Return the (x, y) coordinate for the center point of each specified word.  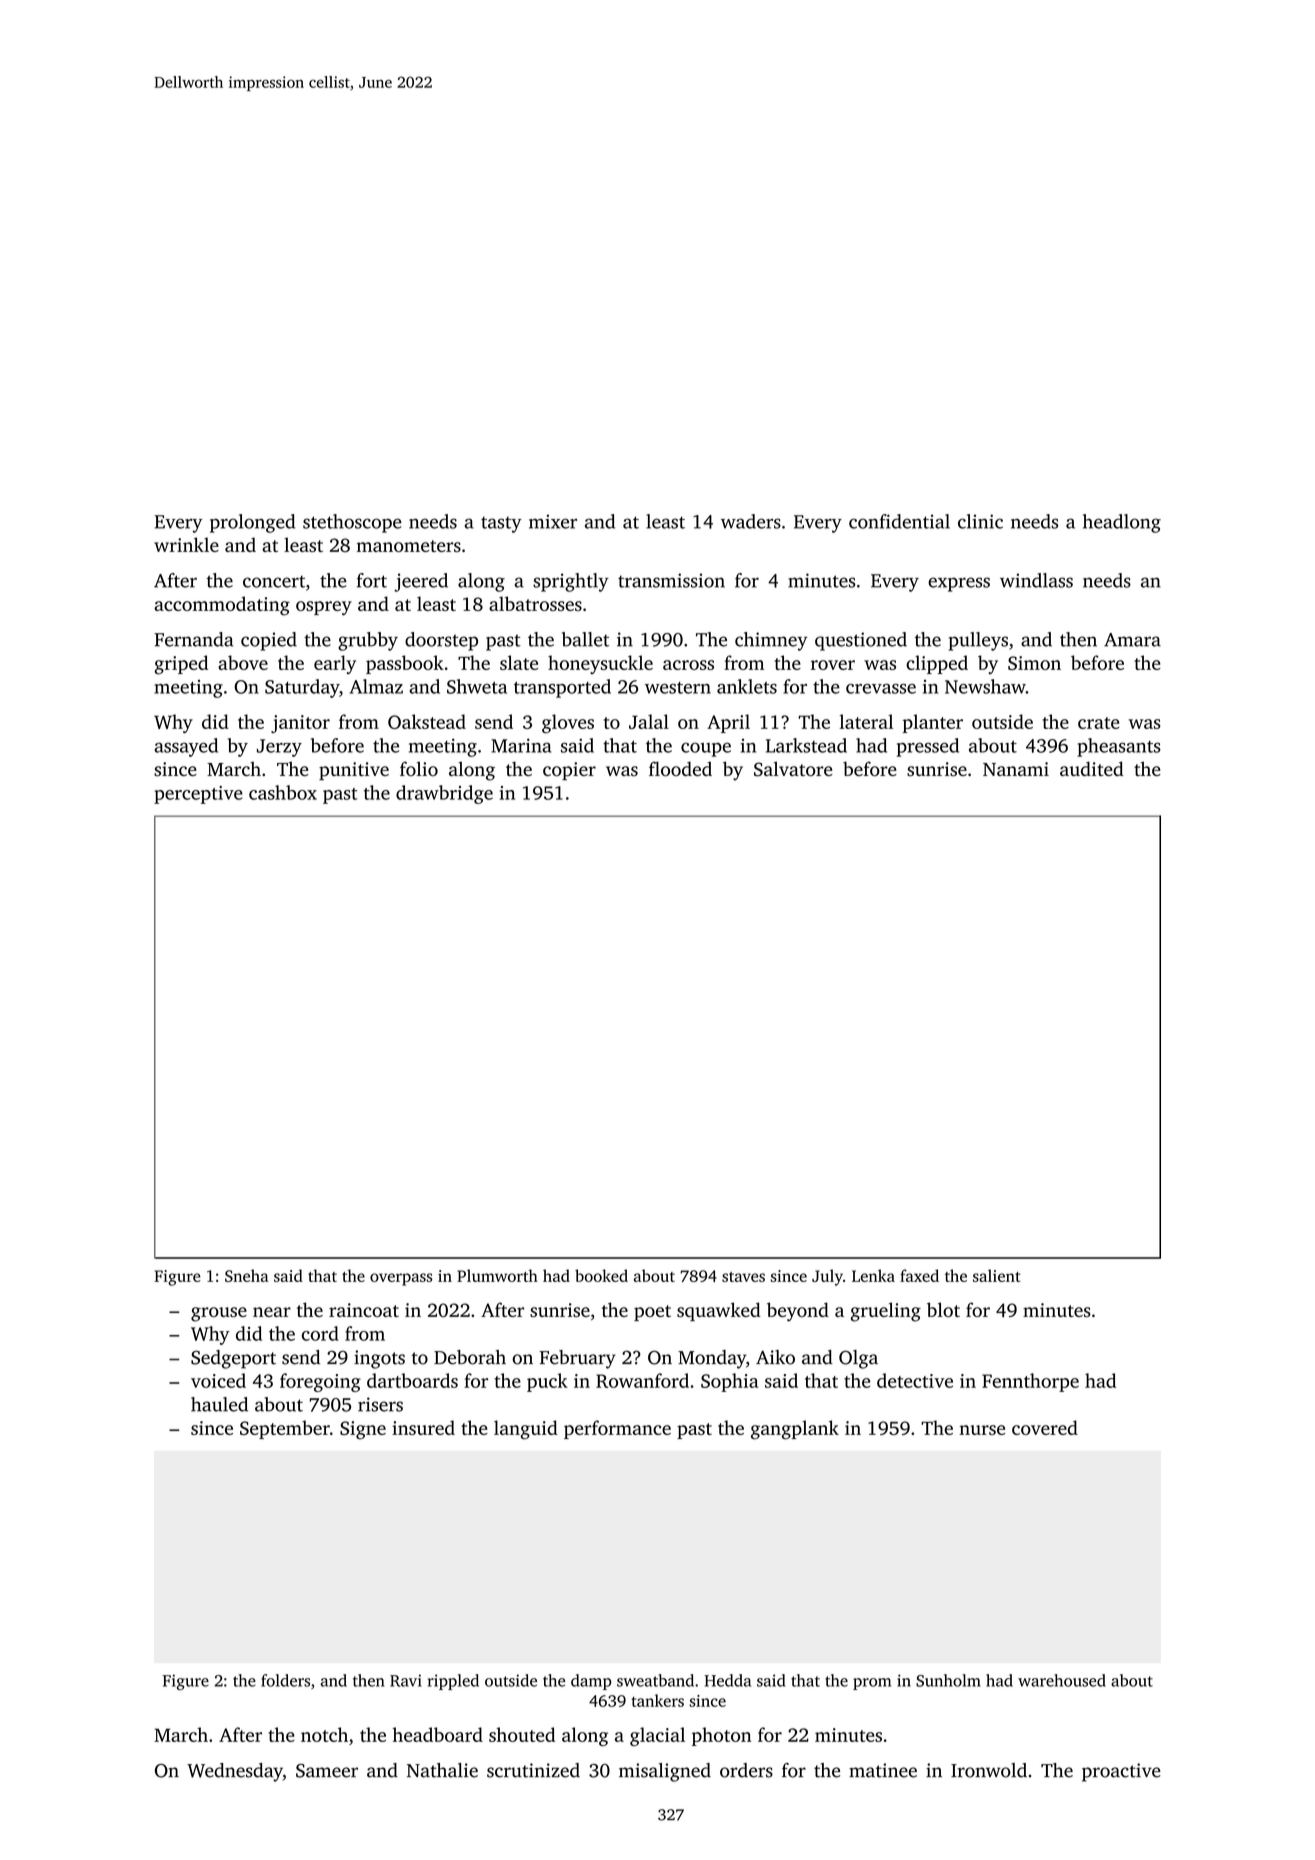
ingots (379, 1359)
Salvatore (793, 769)
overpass (401, 1279)
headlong (1122, 523)
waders (751, 521)
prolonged (252, 523)
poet (652, 1313)
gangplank (795, 1430)
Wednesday (235, 1772)
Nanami (1016, 769)
